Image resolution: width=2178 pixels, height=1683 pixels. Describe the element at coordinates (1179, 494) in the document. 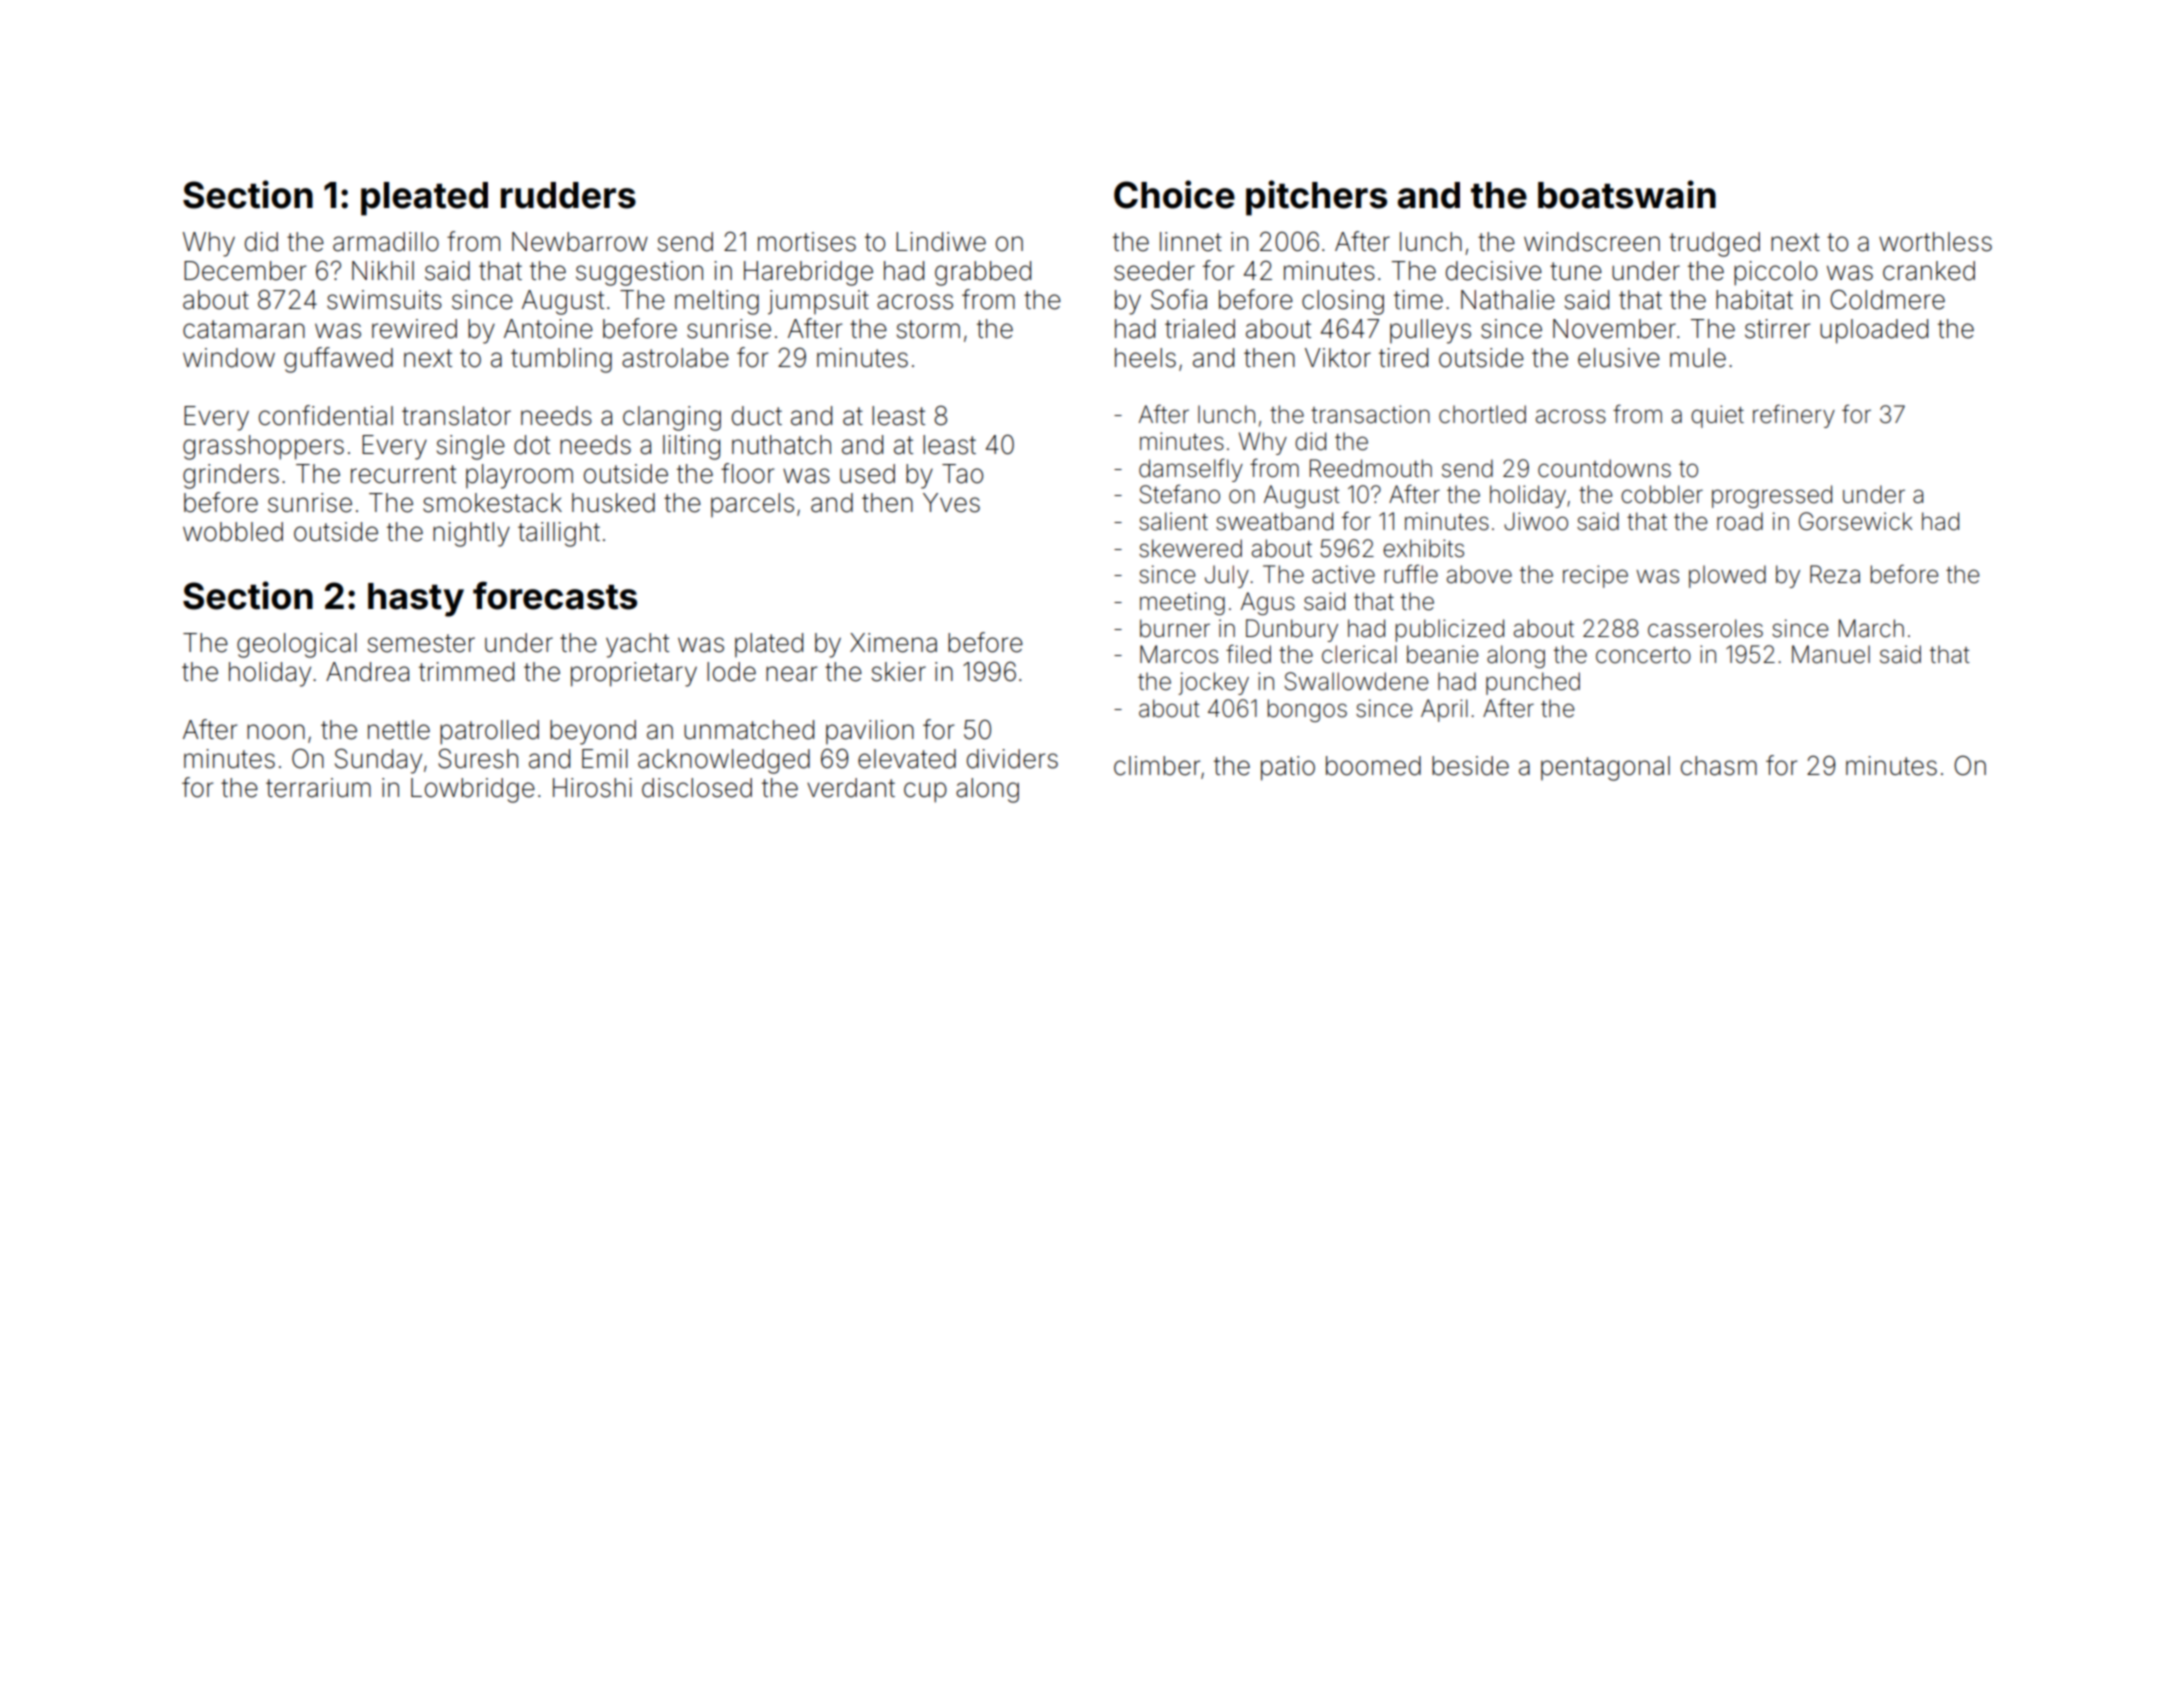

I see `Stefano` at that location.
